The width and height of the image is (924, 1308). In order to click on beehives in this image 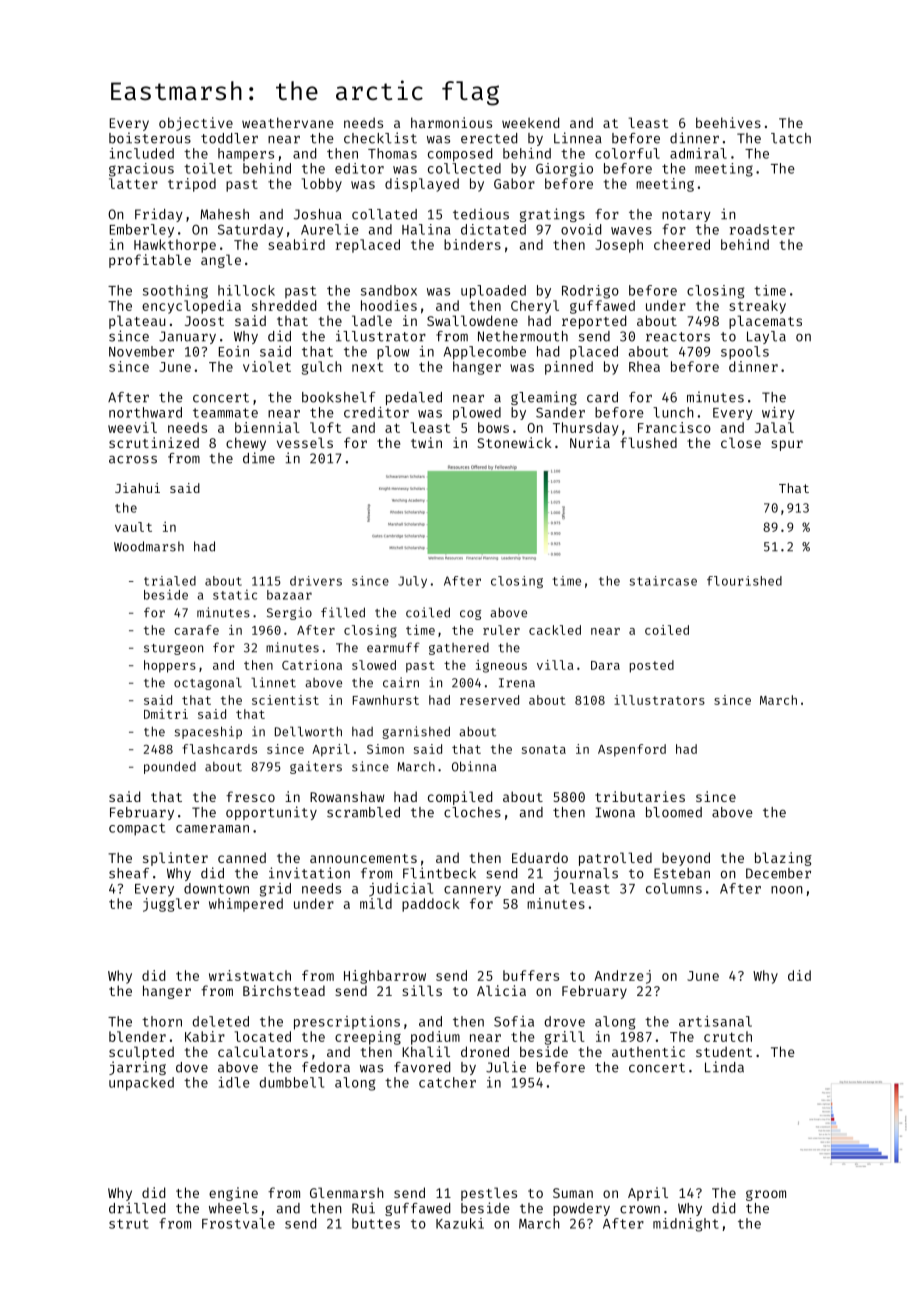, I will do `click(728, 122)`.
